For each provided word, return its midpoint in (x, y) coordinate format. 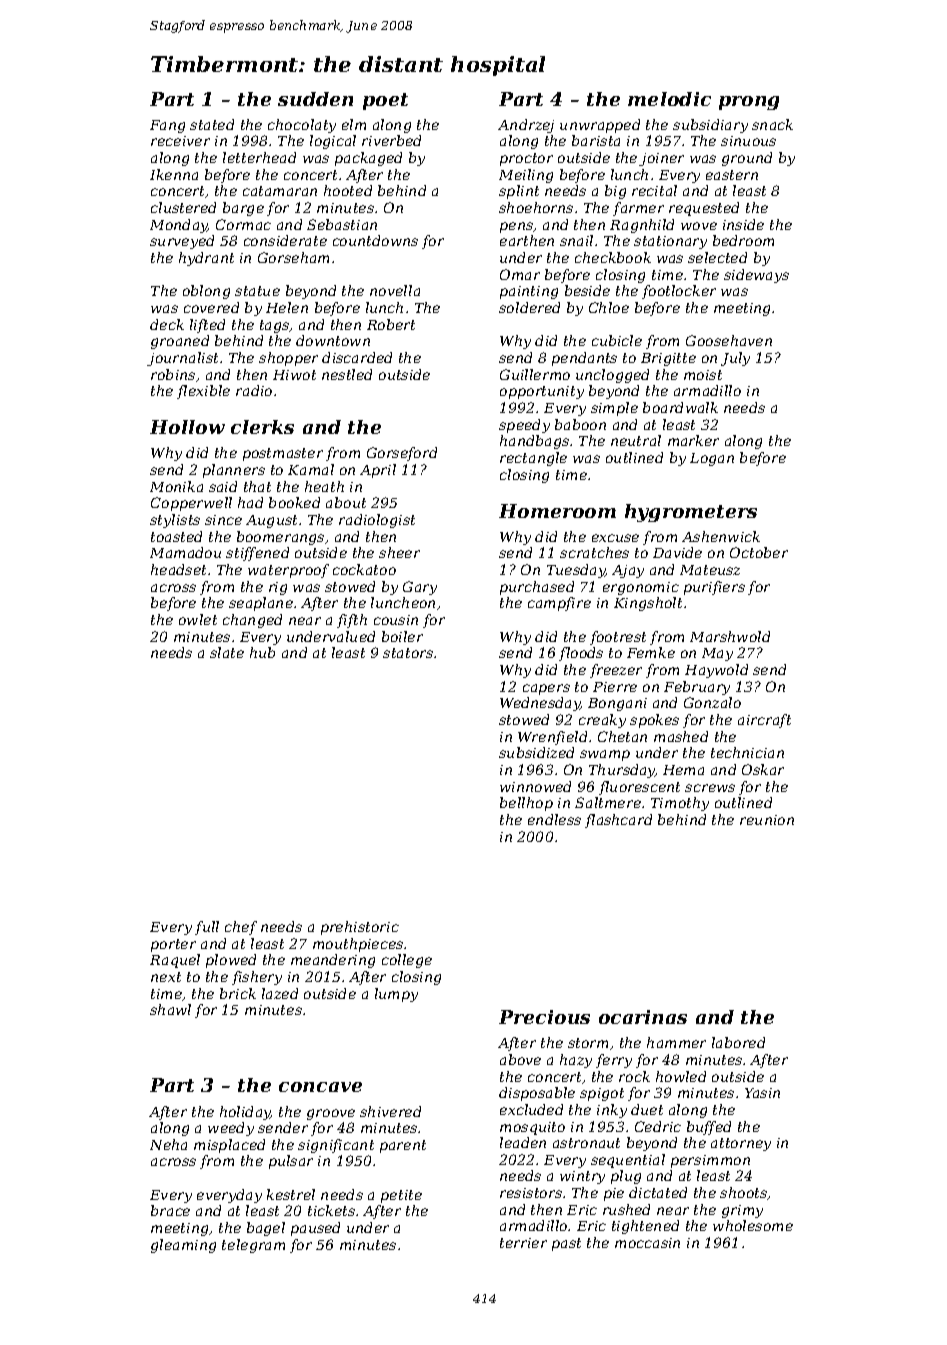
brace (170, 1210)
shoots (743, 1192)
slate (227, 652)
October (759, 552)
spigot (602, 1094)
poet (385, 101)
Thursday (622, 771)
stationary (670, 242)
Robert (391, 324)
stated (212, 124)
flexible (203, 392)
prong (749, 103)
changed (252, 621)
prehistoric (360, 928)
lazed (280, 993)
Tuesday (576, 571)
